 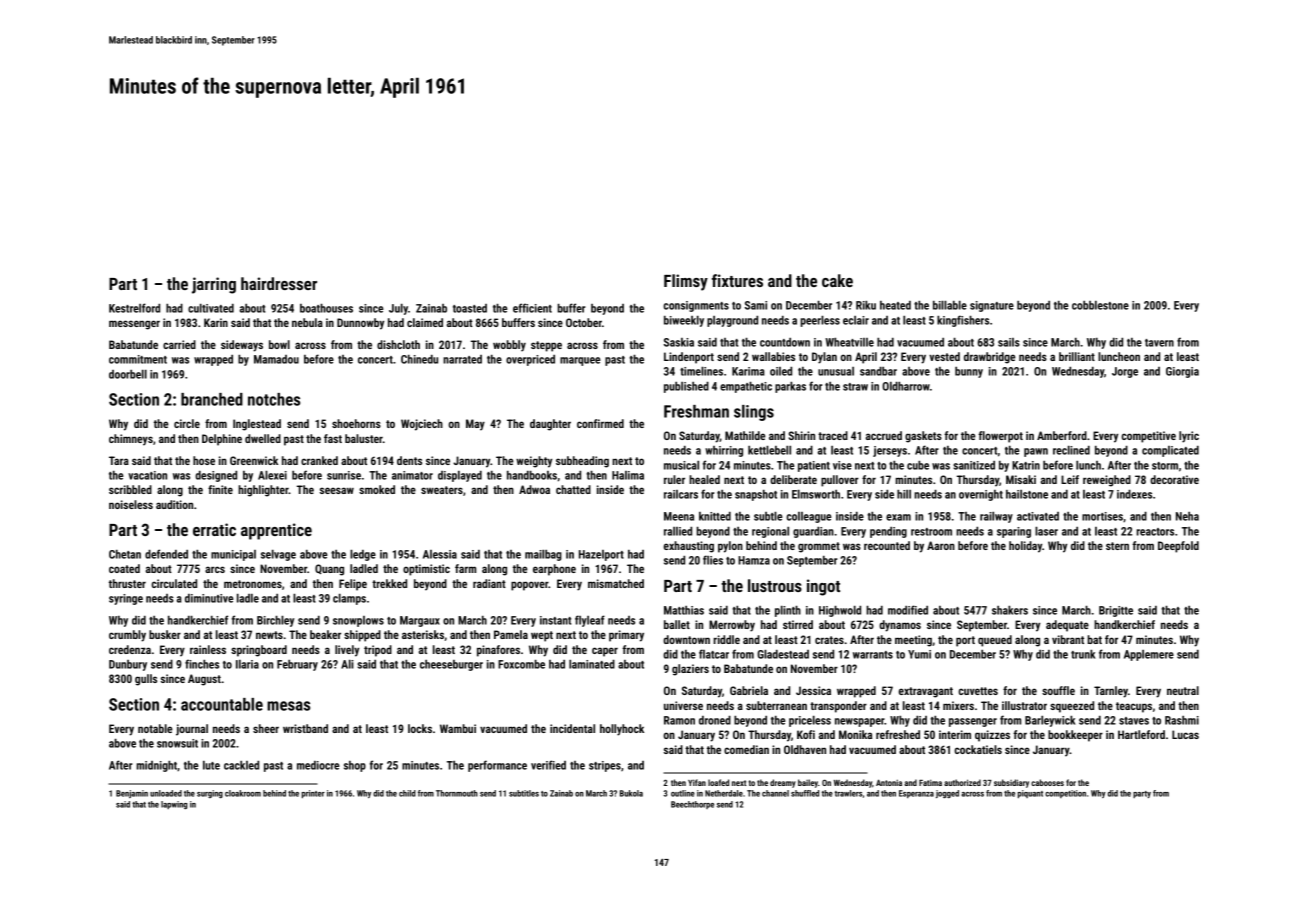 I want to click on holiday, so click(x=1025, y=547).
